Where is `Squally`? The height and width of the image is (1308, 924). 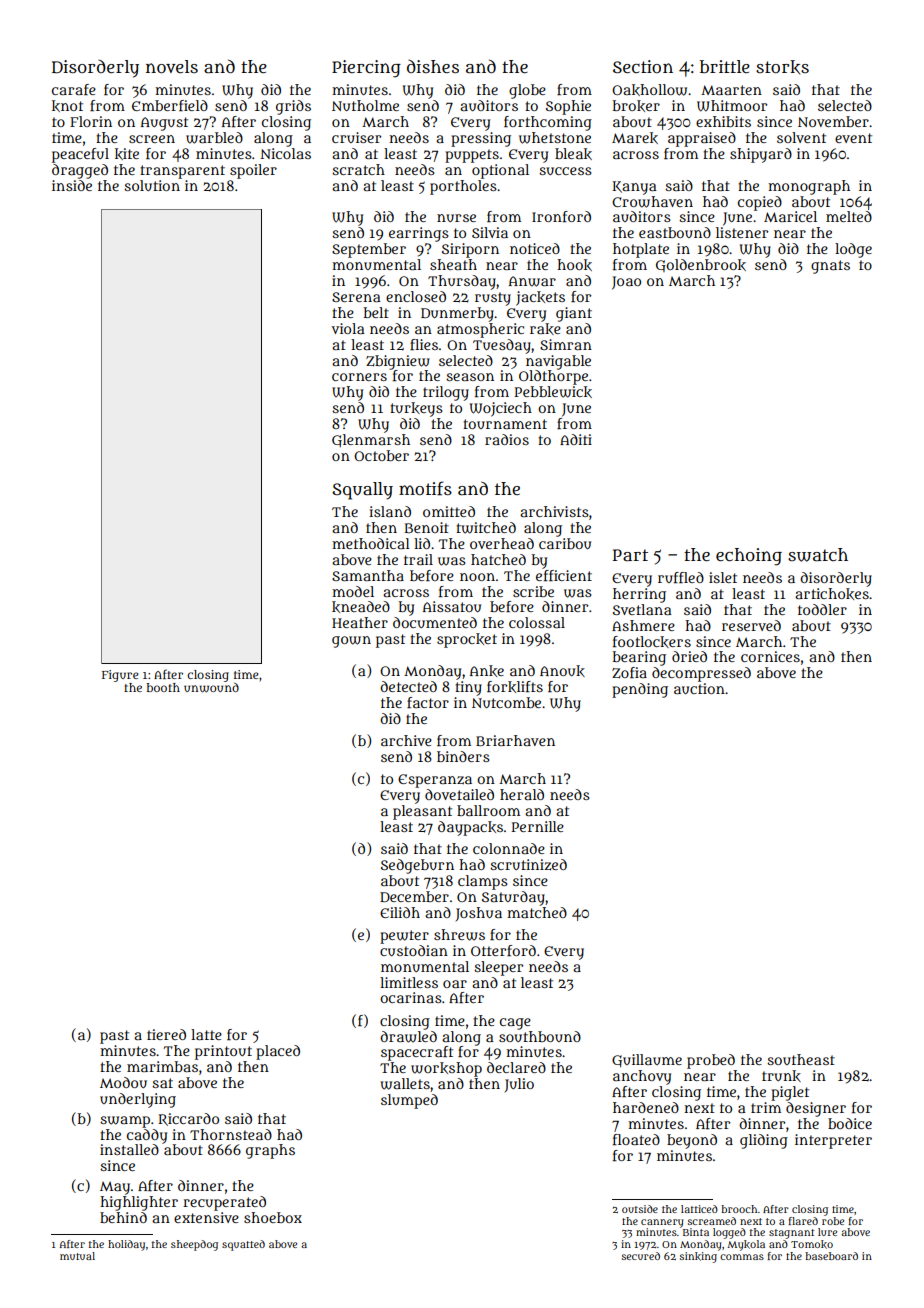 Squally is located at coordinates (362, 491).
